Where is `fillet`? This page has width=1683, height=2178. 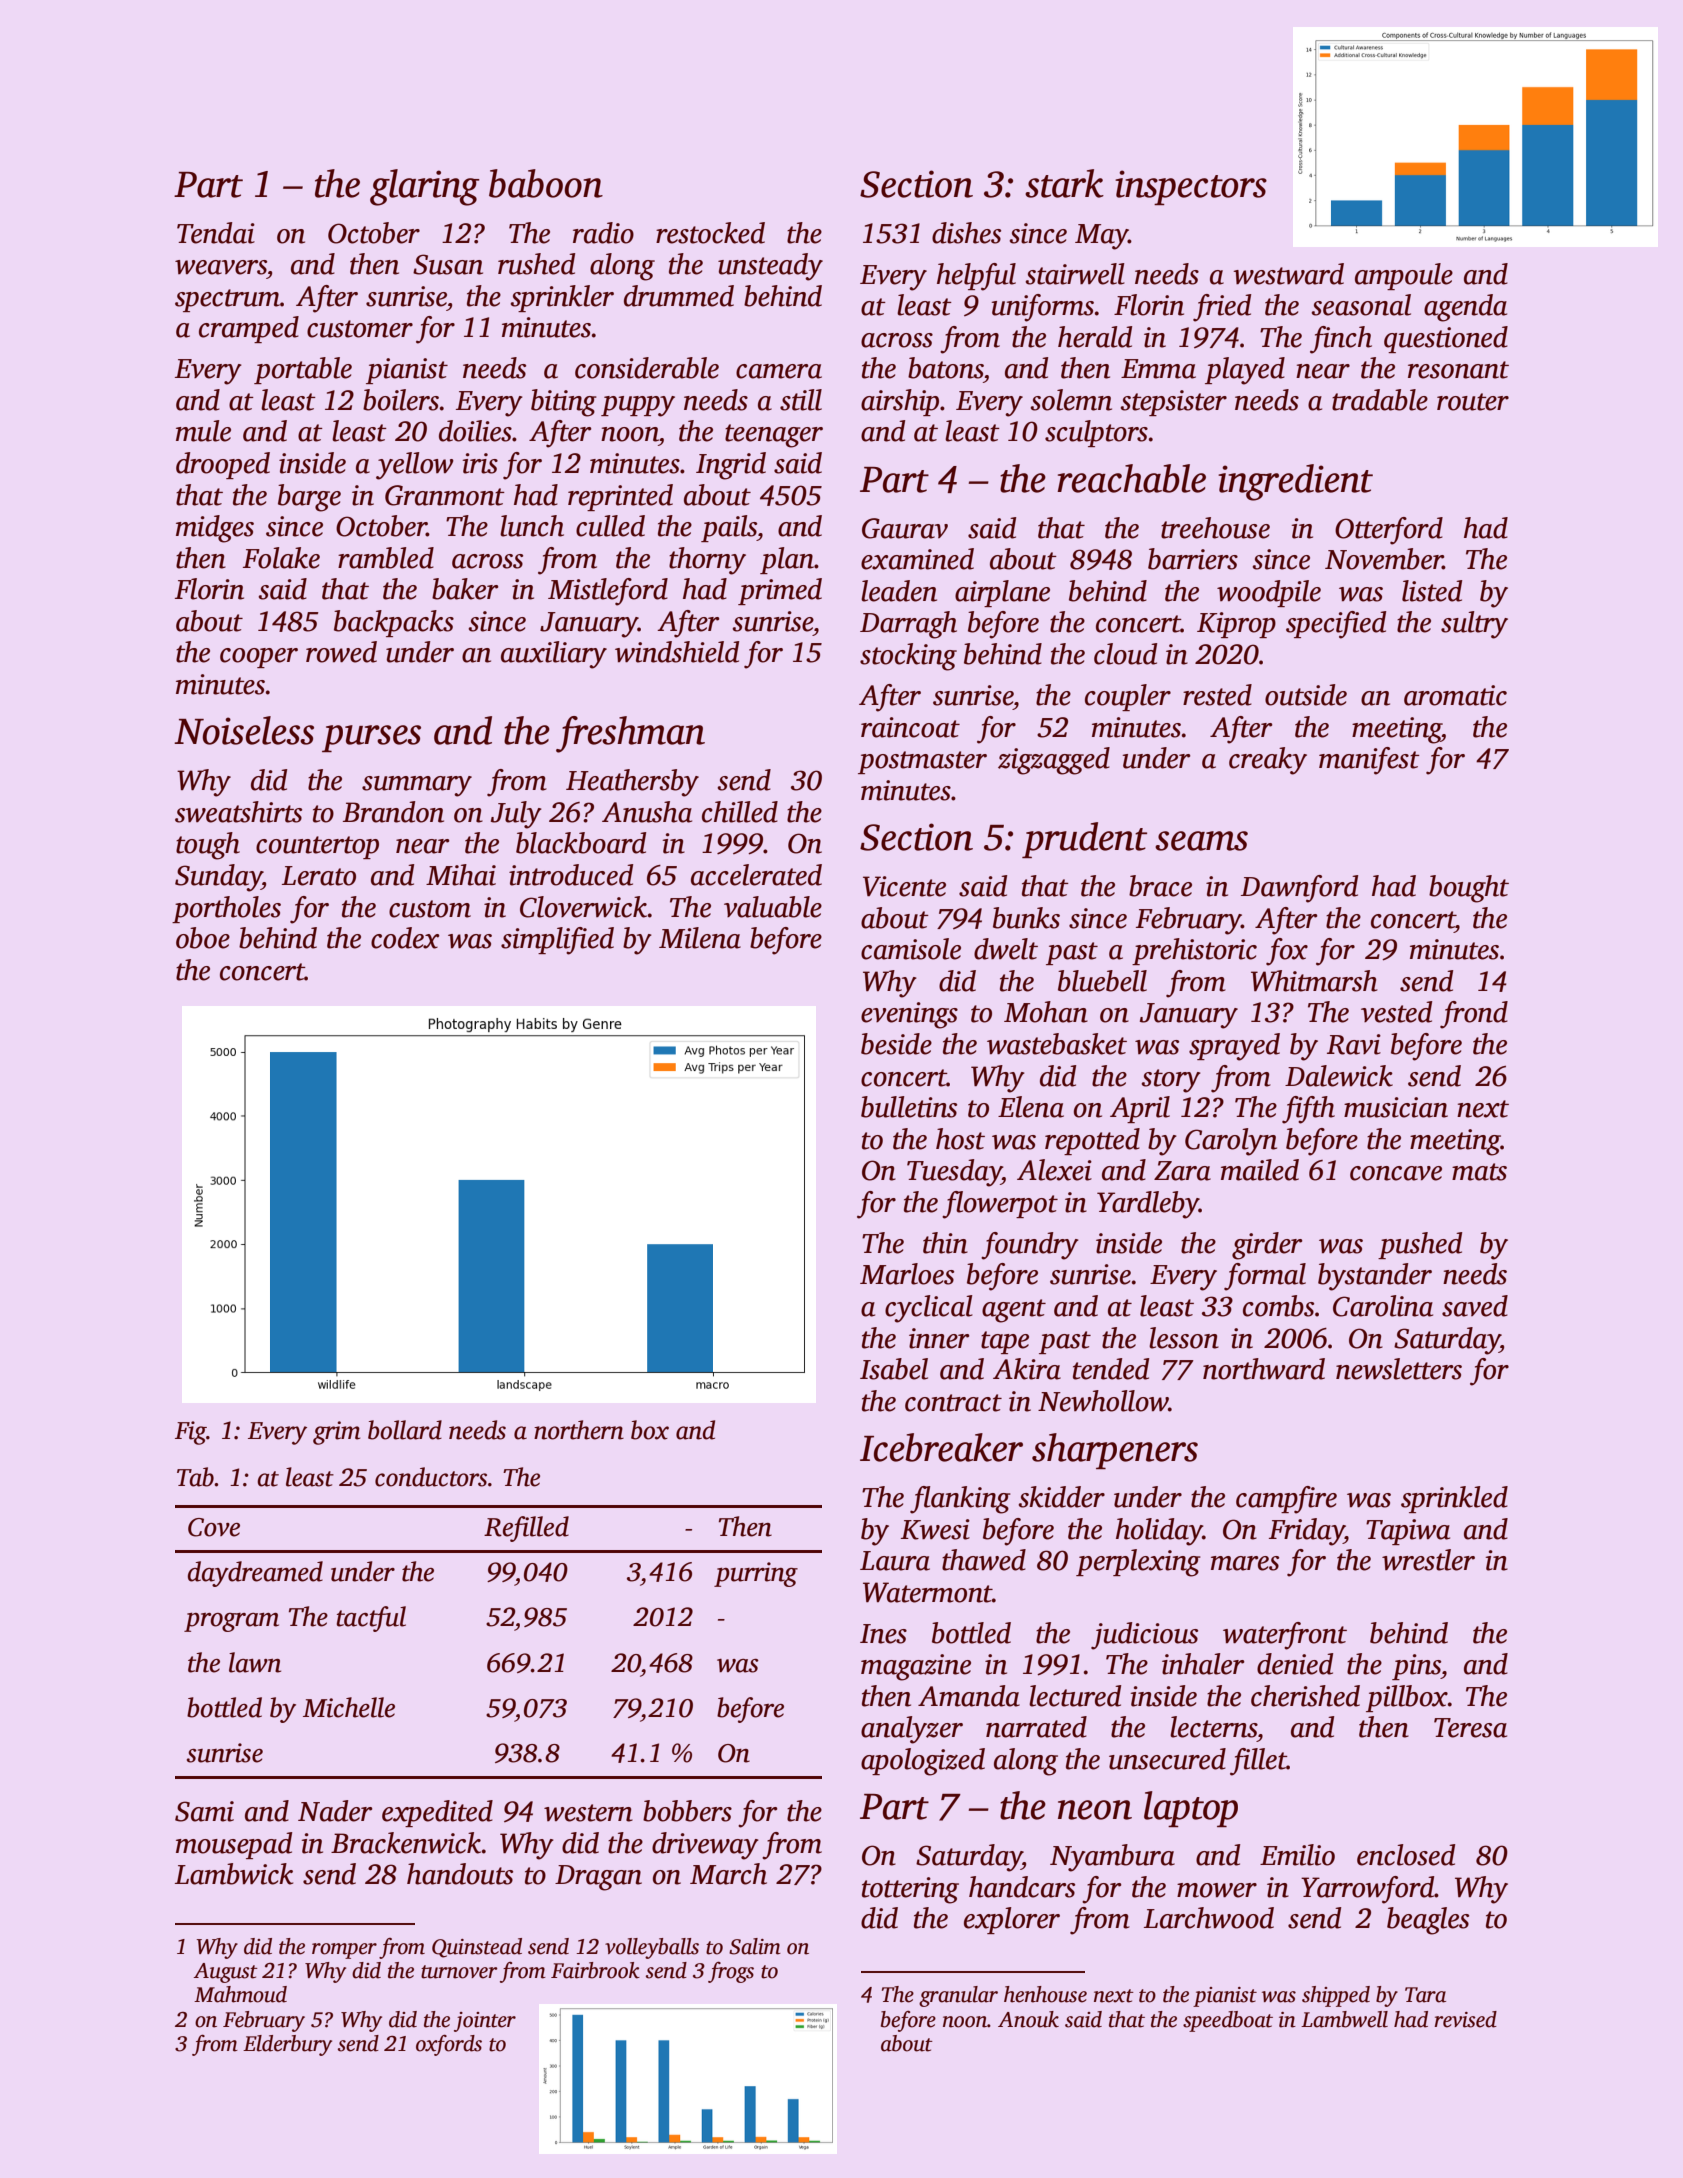
fillet is located at coordinates (1258, 1762).
